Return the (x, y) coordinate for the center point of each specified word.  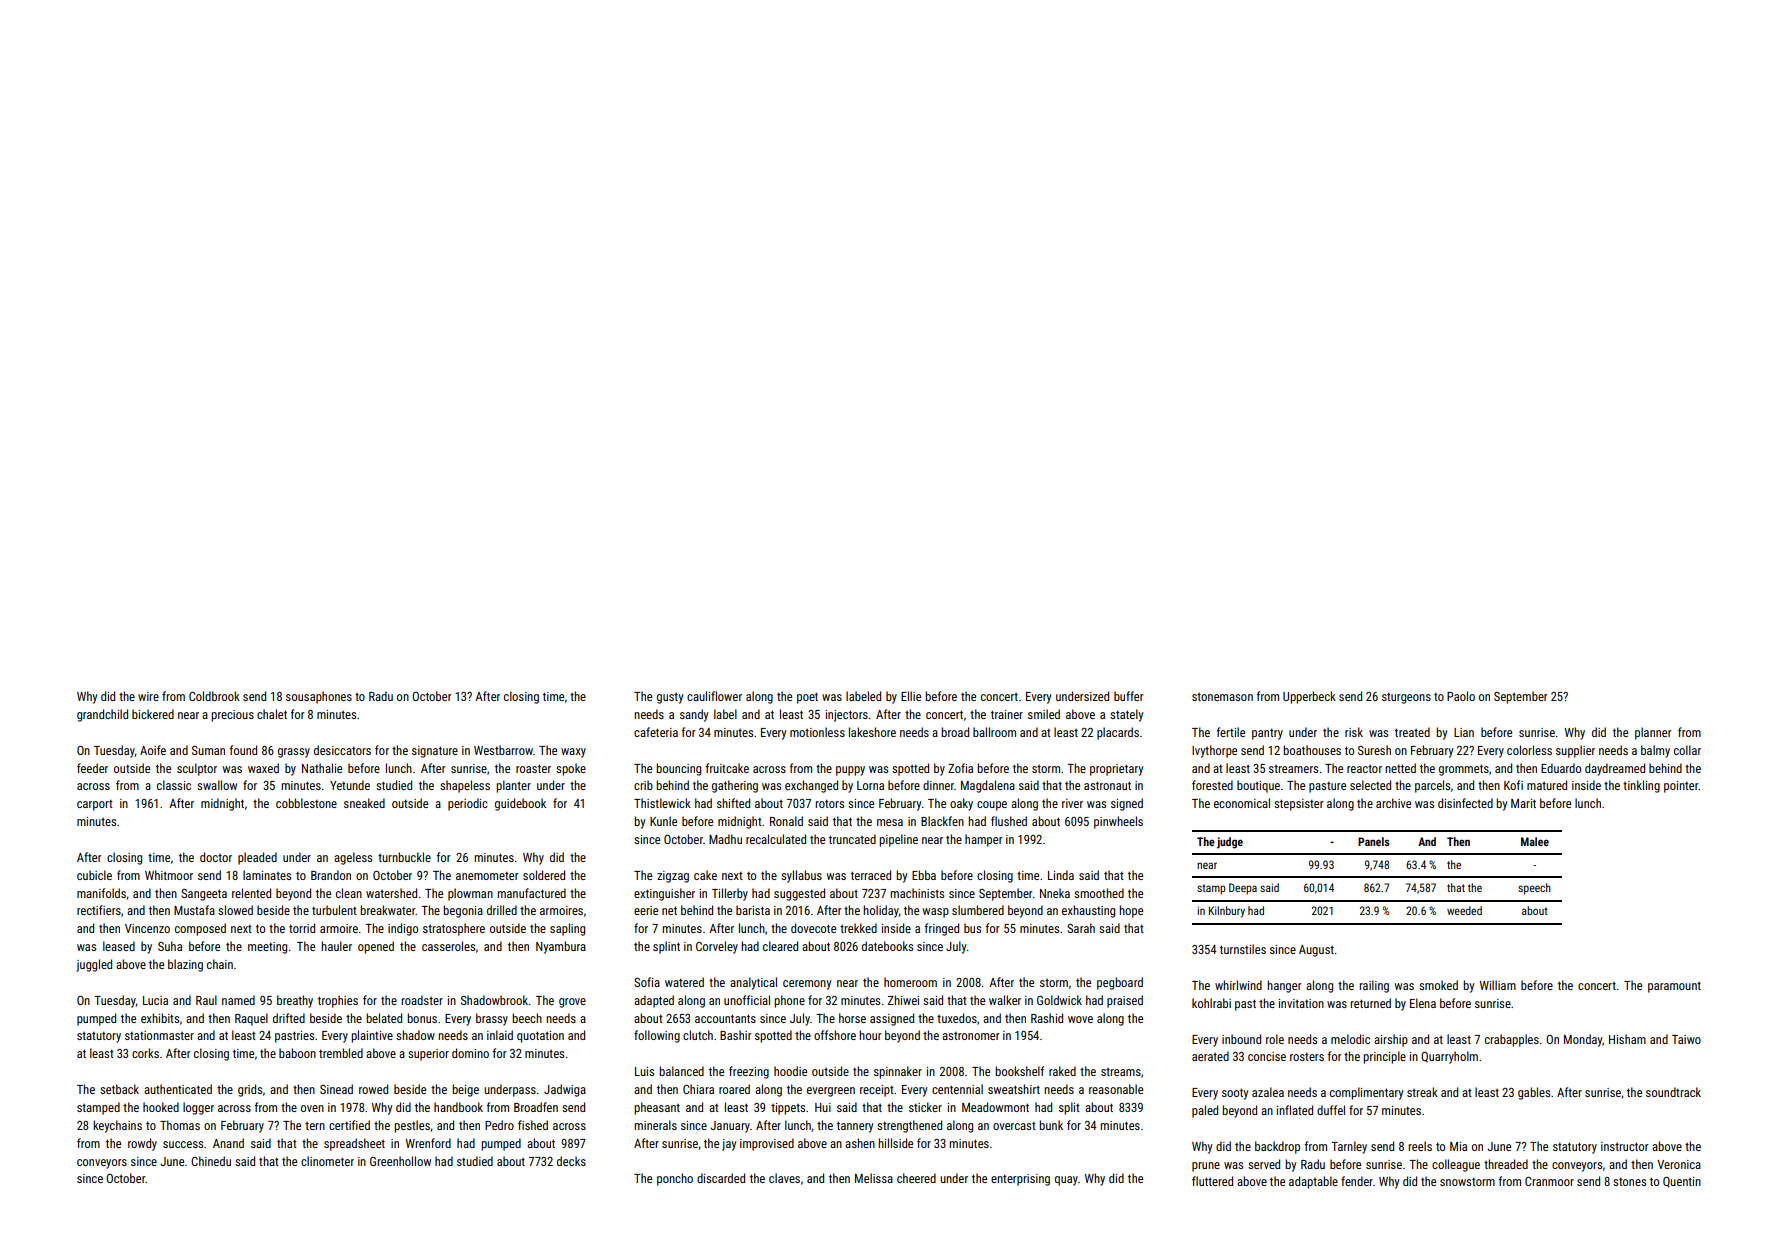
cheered (916, 1178)
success (183, 1144)
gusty (670, 698)
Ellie (911, 696)
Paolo (1461, 696)
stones (1629, 1181)
